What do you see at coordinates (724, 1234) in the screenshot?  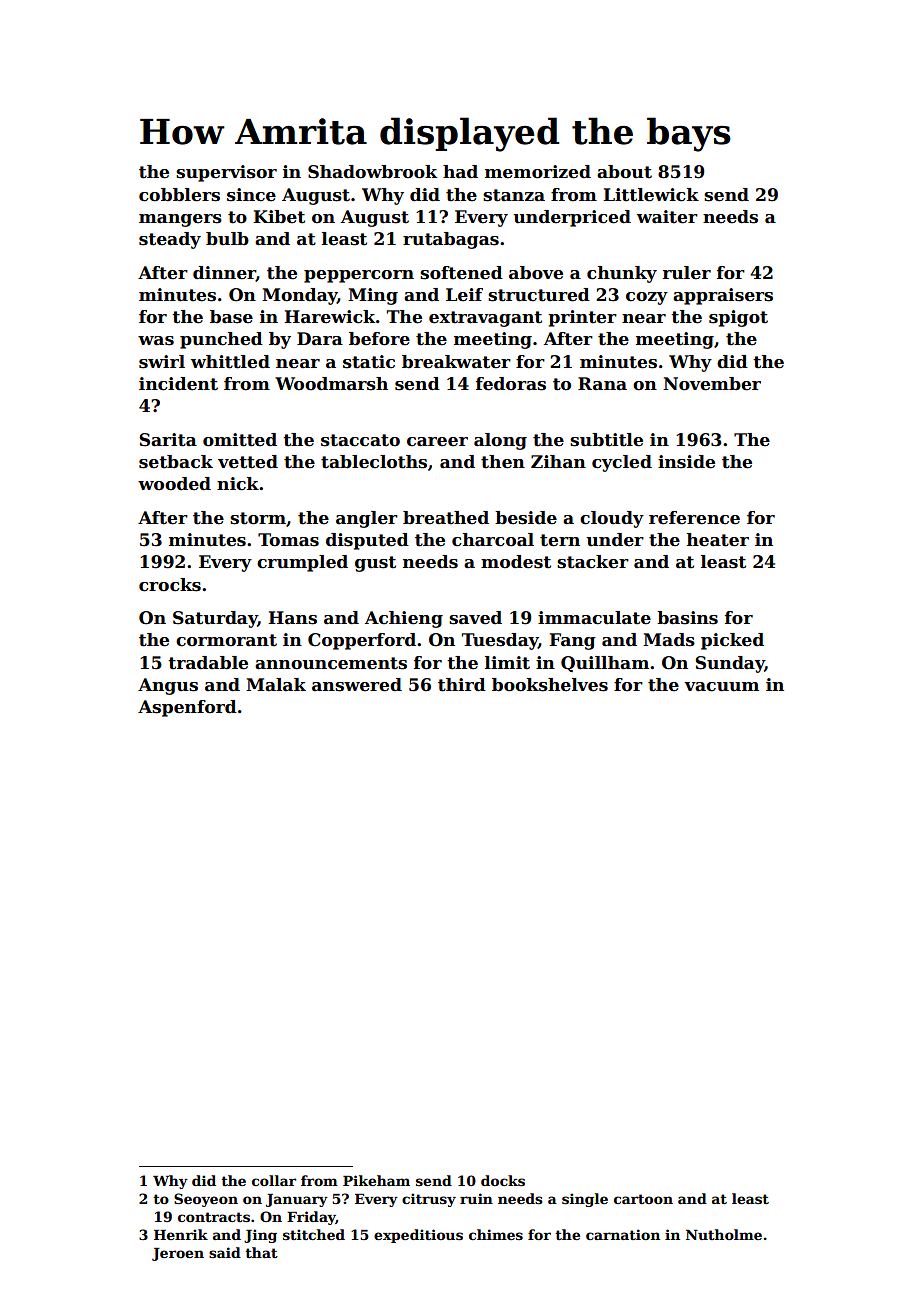 I see `Nutholme` at bounding box center [724, 1234].
